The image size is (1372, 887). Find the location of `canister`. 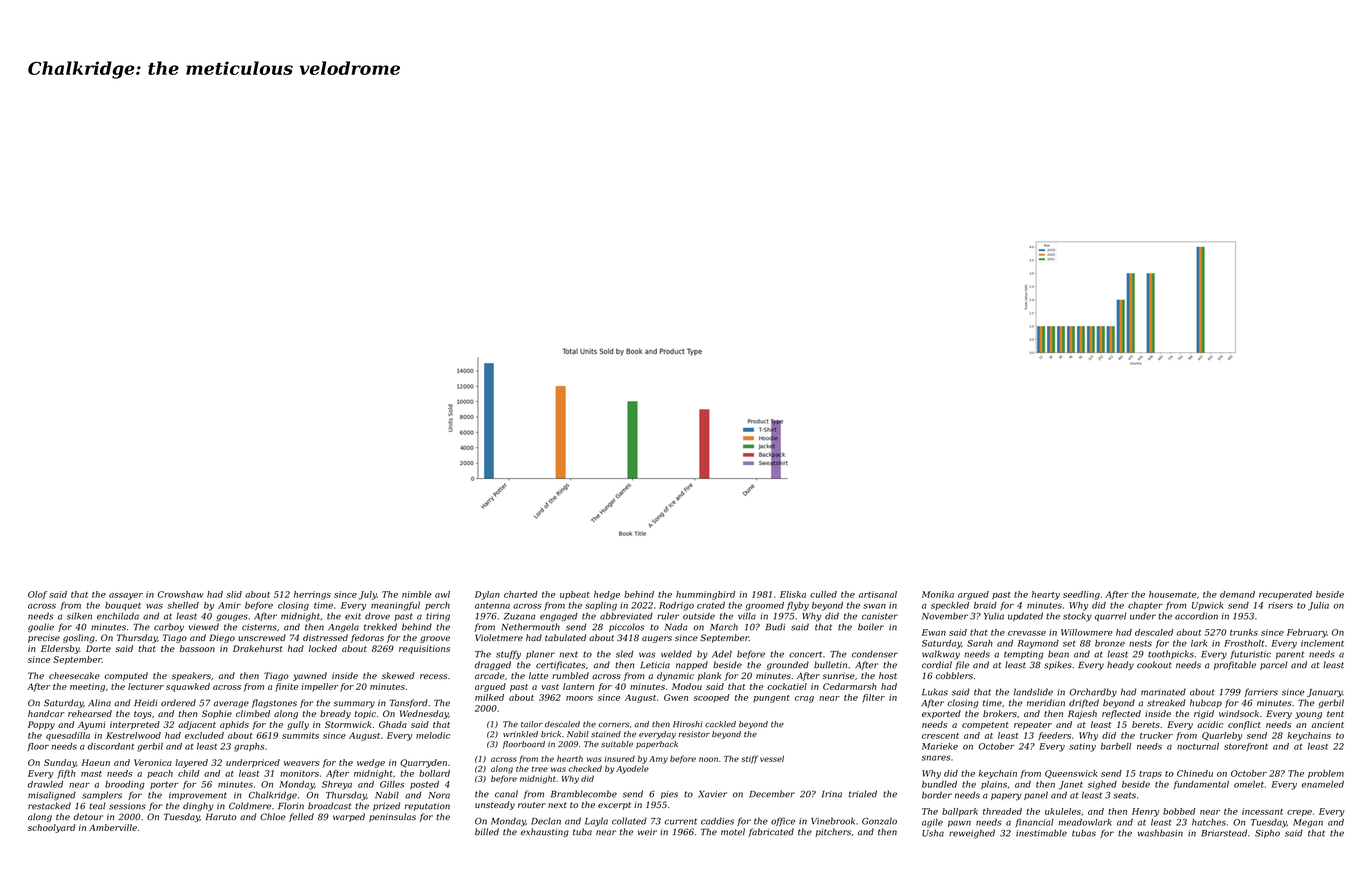

canister is located at coordinates (880, 616).
